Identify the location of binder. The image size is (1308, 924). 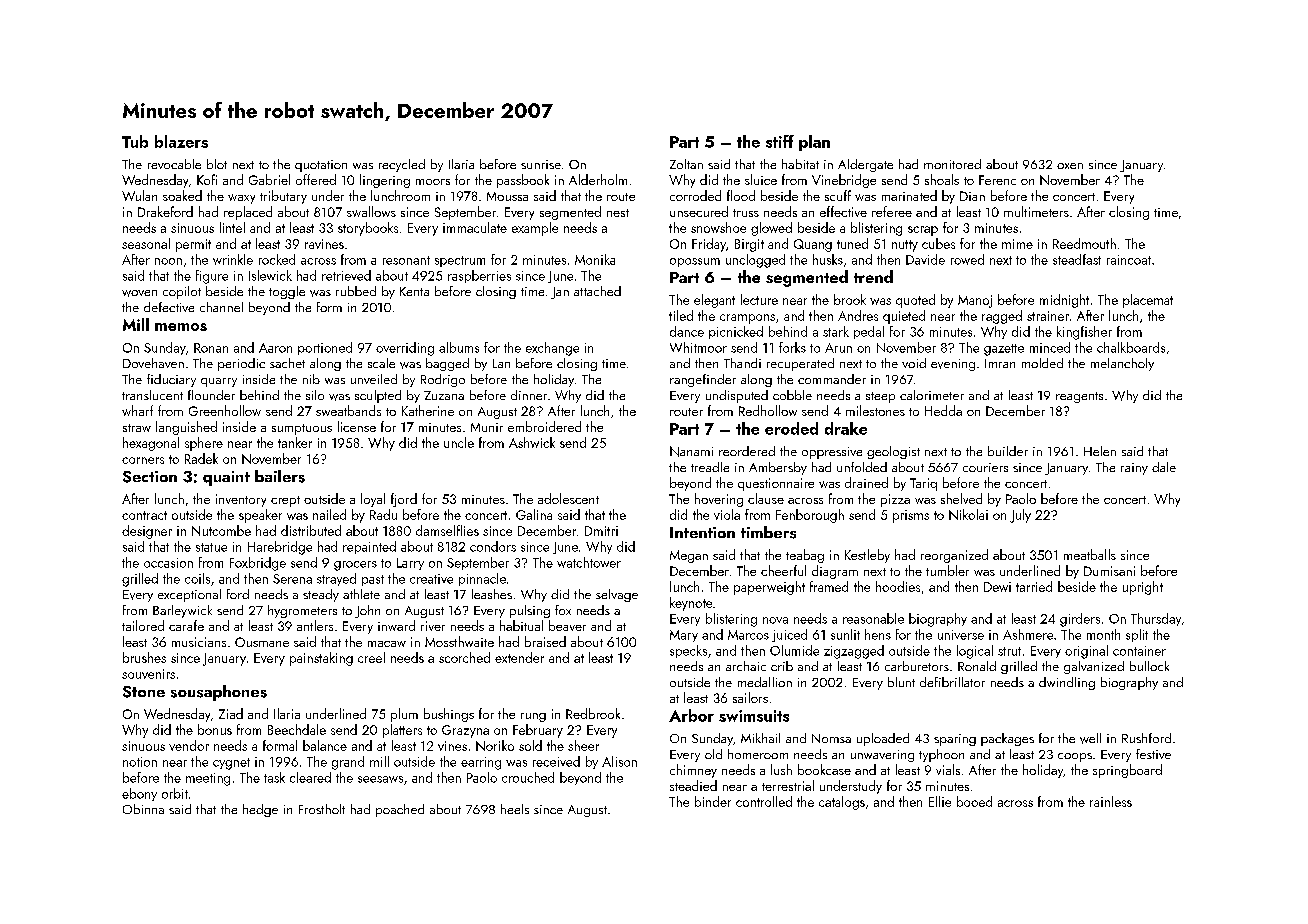
(713, 801).
